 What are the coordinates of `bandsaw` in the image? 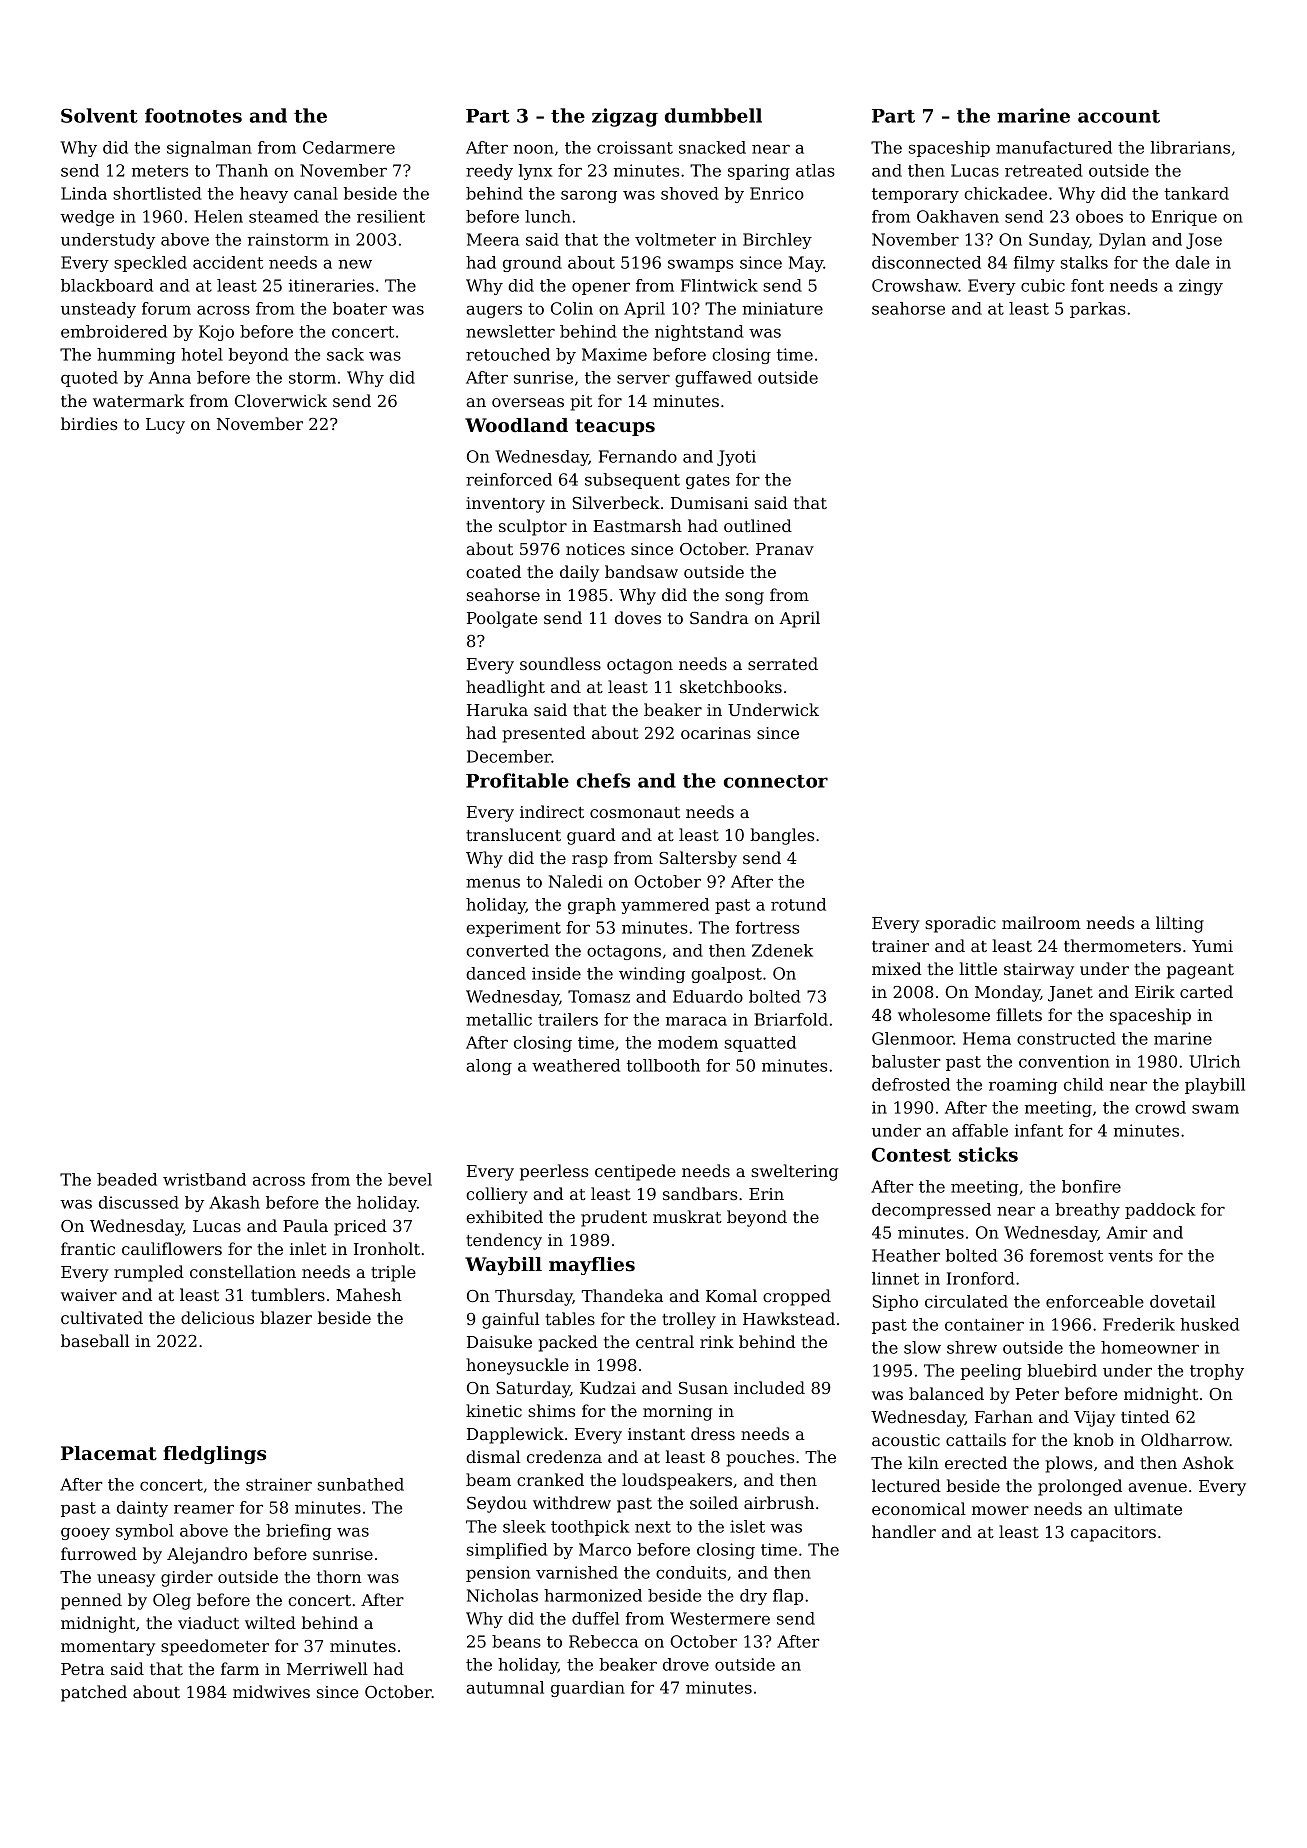 It's located at (641, 571).
